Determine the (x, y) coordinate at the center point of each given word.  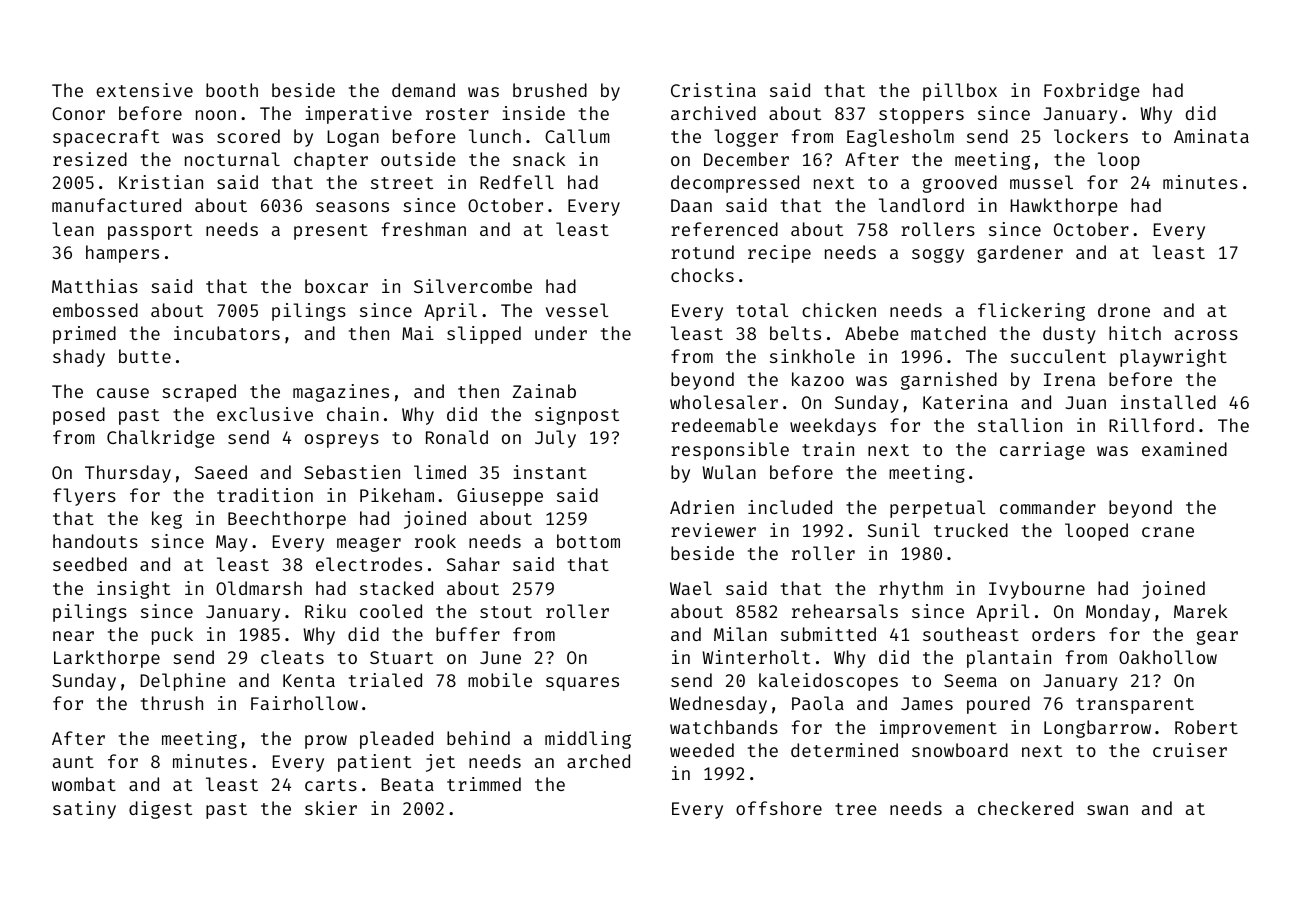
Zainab (544, 391)
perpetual (937, 509)
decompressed (735, 184)
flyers (84, 497)
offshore (779, 808)
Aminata (1211, 136)
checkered (1025, 808)
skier (331, 808)
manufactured (116, 205)
